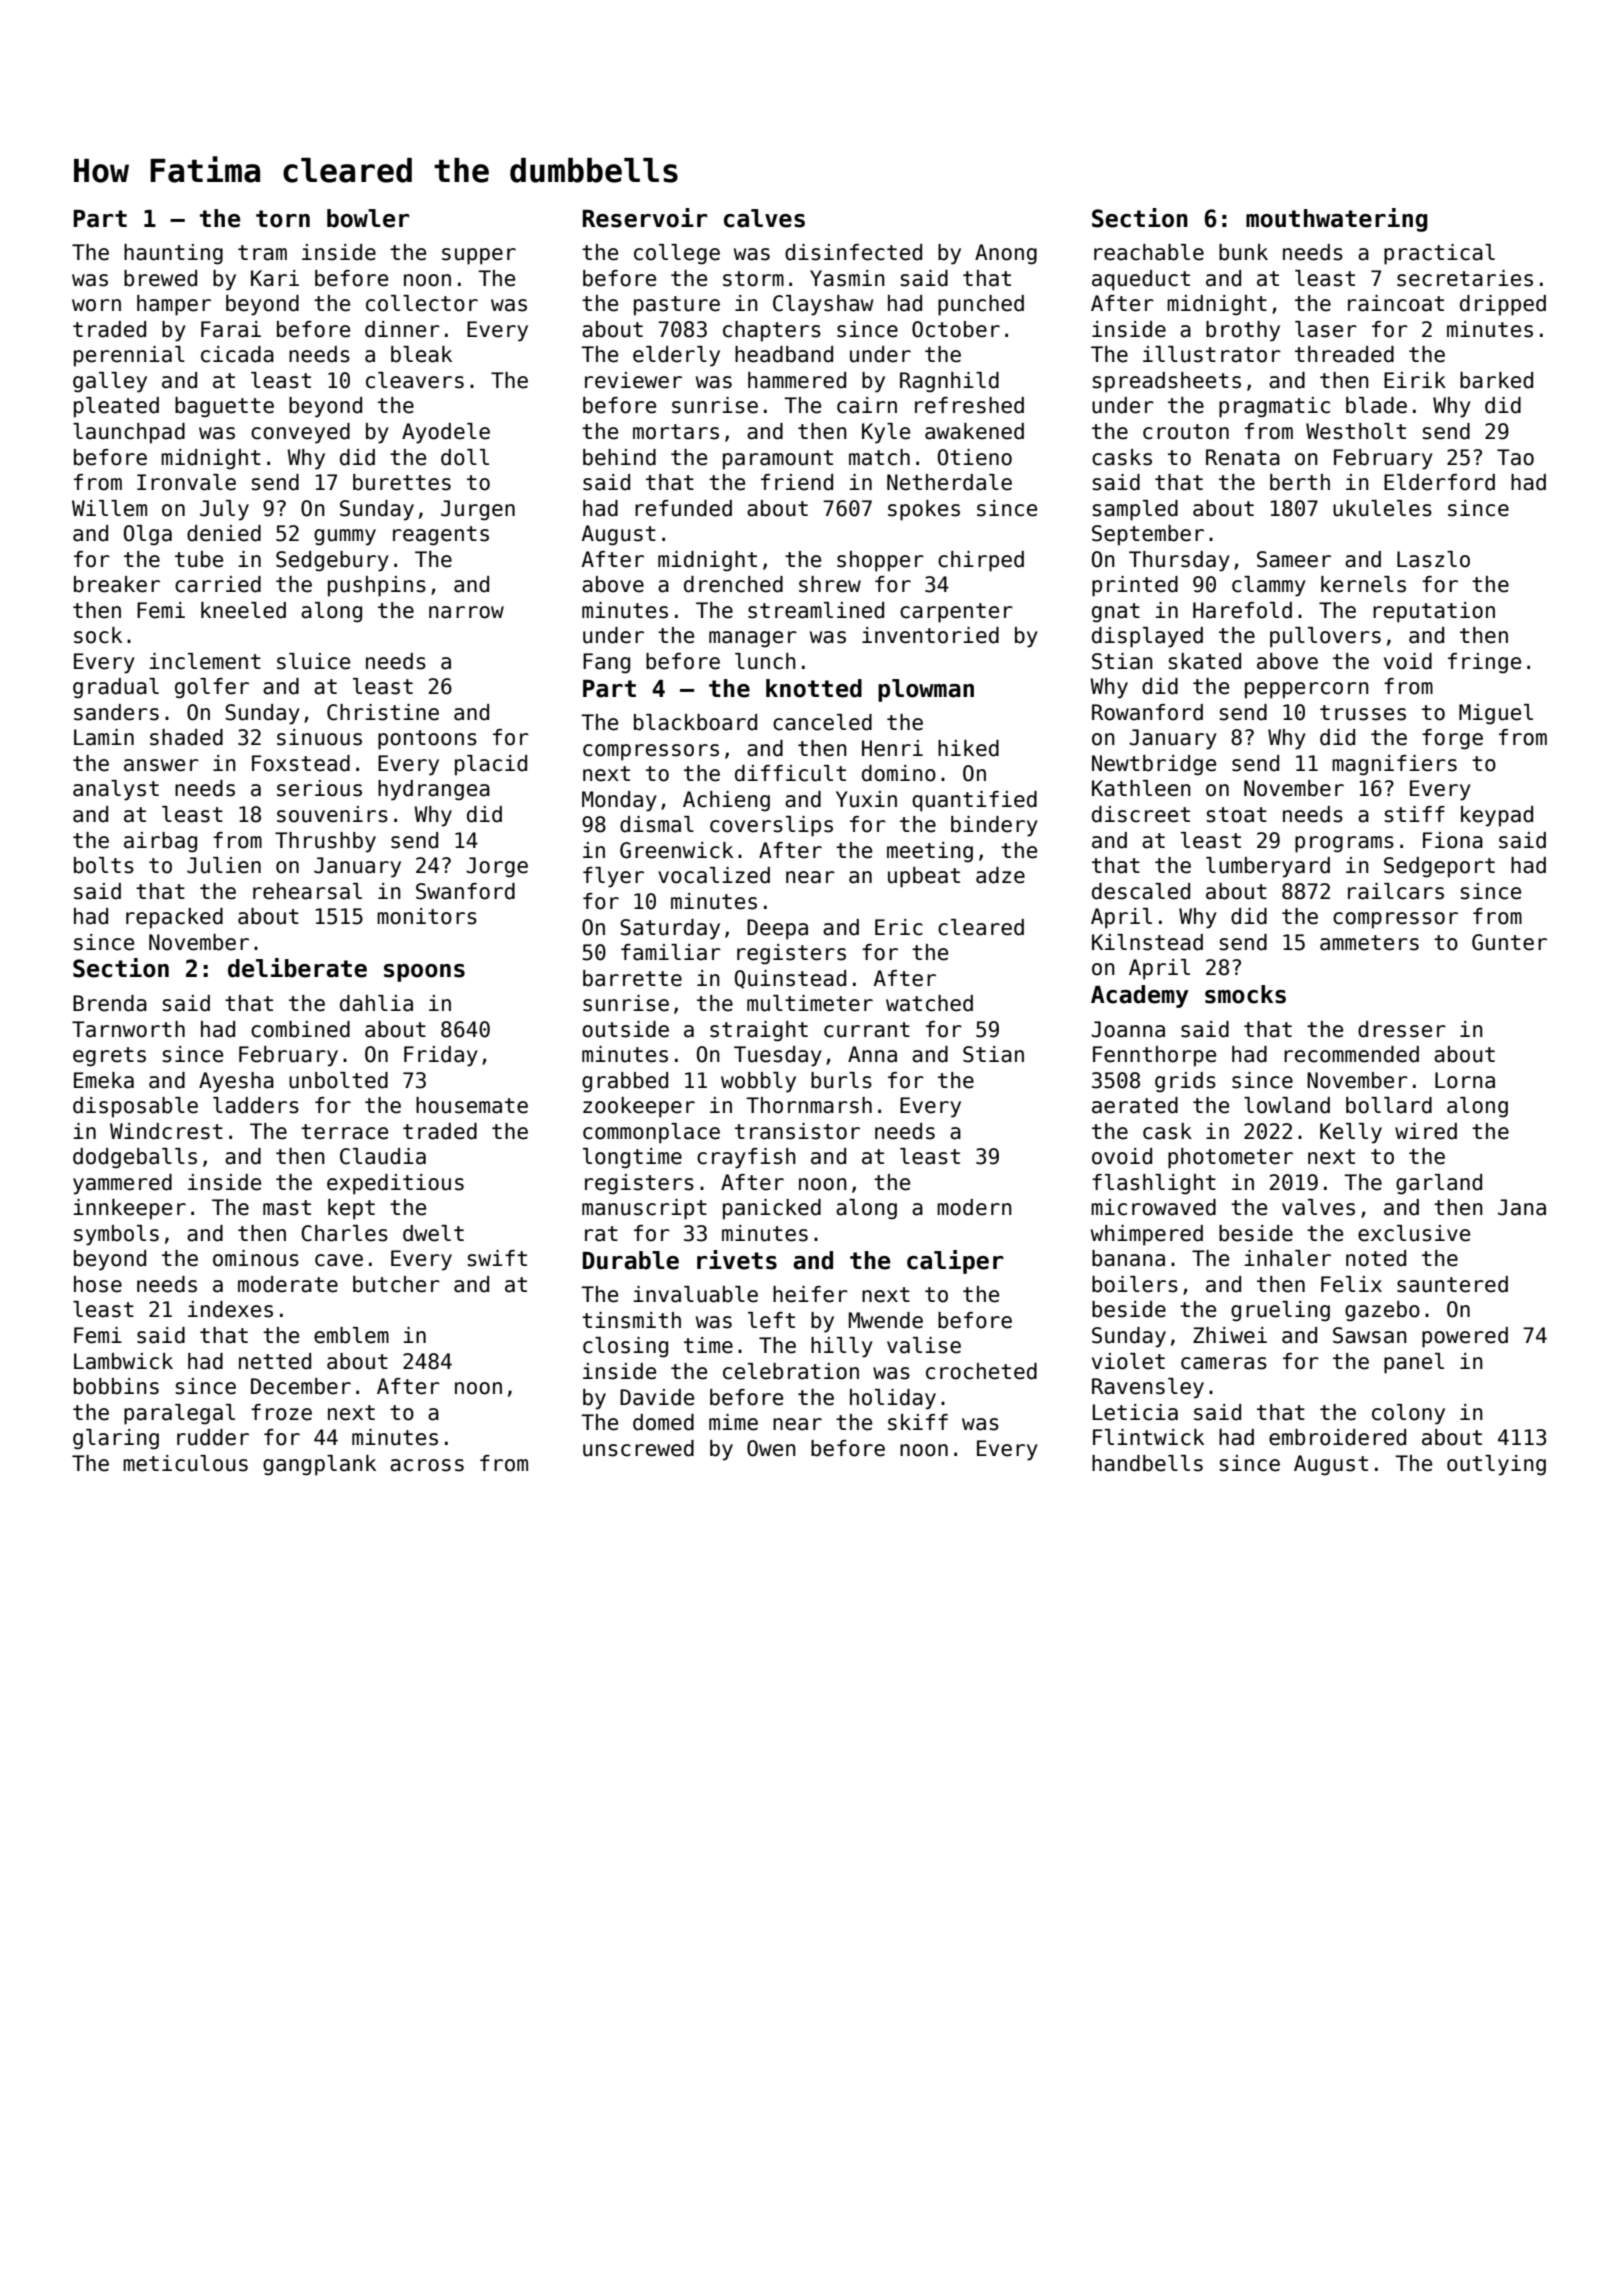 This page has width=1620, height=2292. I want to click on practical, so click(1439, 254).
